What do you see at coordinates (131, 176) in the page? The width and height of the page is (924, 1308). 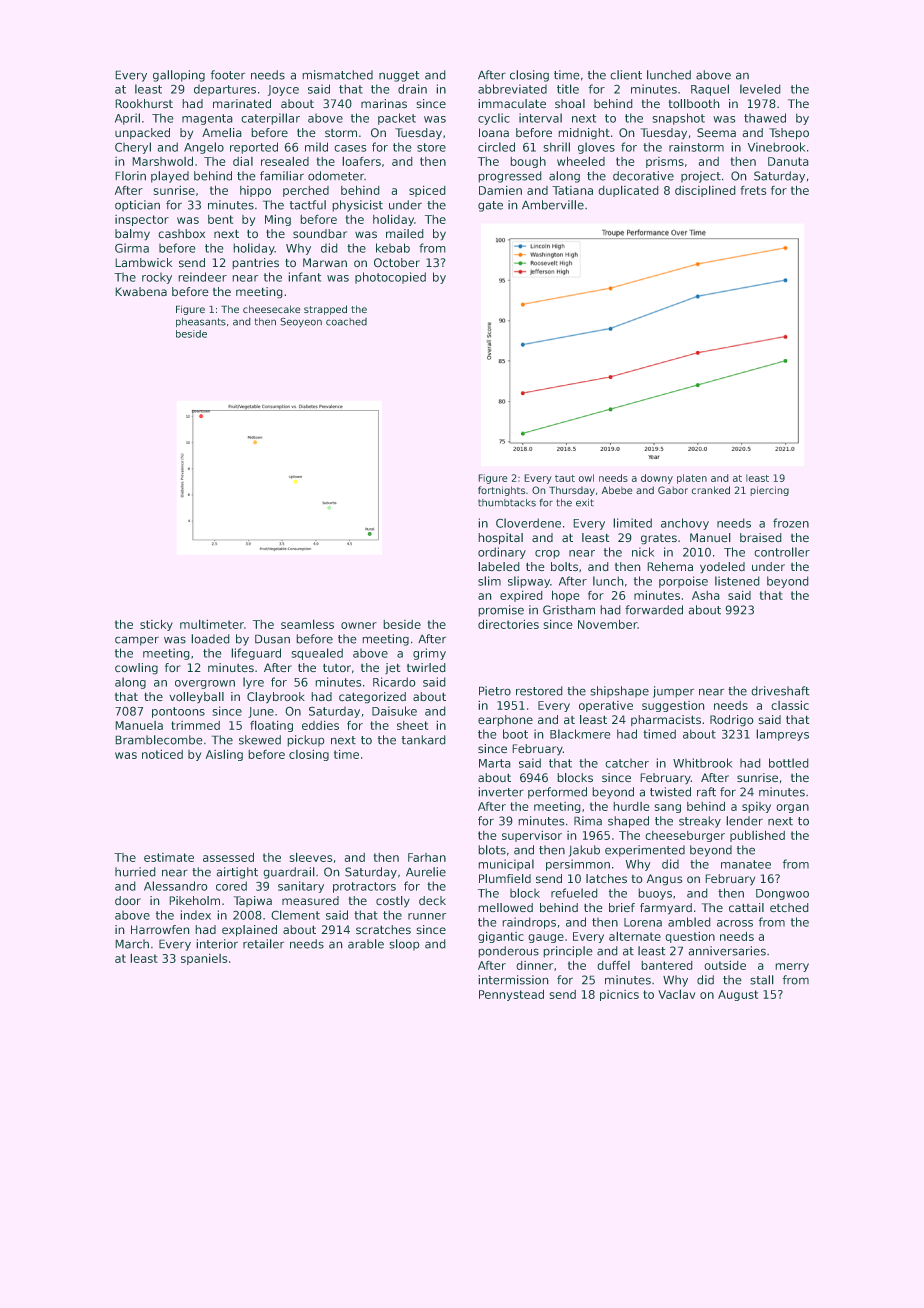 I see `Florin` at bounding box center [131, 176].
